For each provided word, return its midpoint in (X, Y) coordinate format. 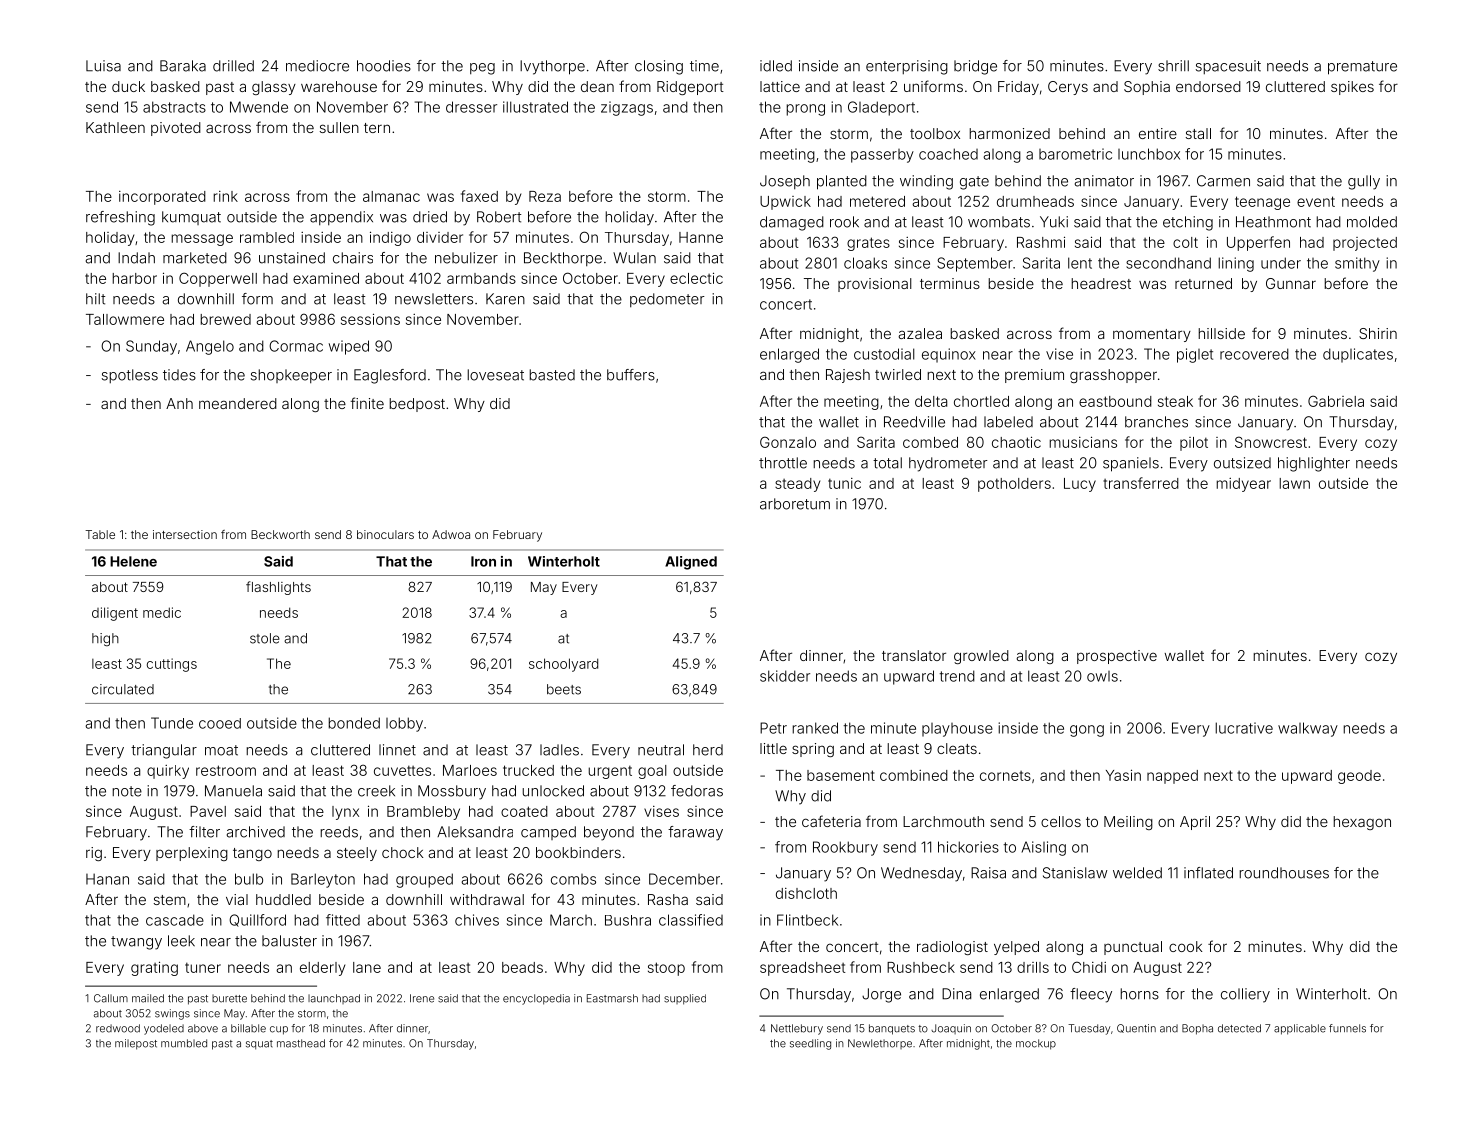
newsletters (434, 299)
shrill (1173, 66)
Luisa (103, 66)
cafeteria (831, 821)
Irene (422, 998)
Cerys (1068, 88)
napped (1172, 777)
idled (776, 66)
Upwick (785, 203)
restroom (226, 770)
